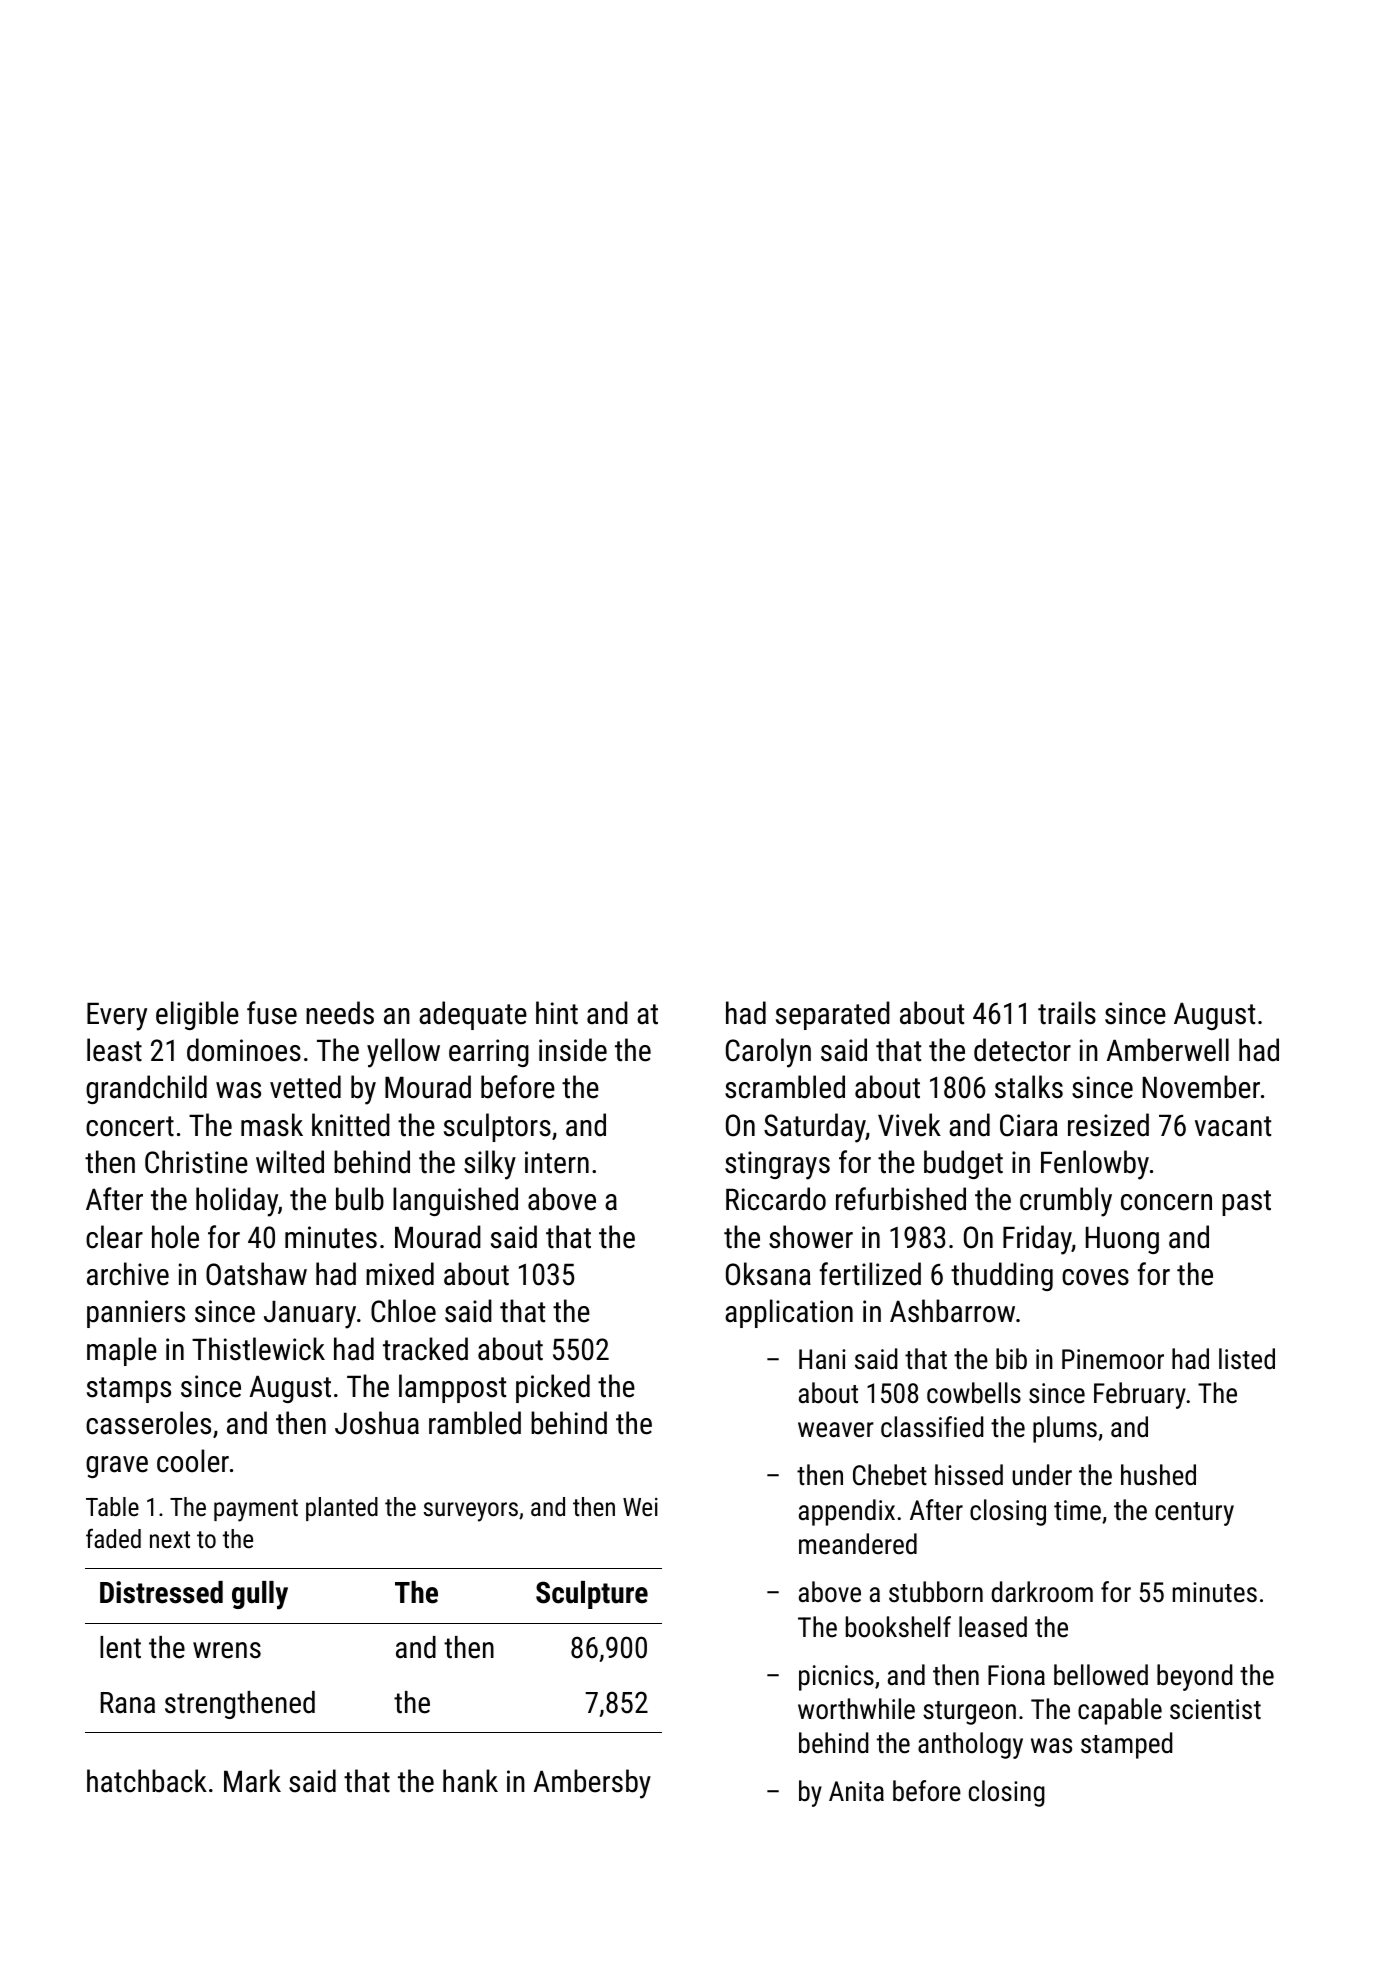  I want to click on vetted, so click(305, 1087).
